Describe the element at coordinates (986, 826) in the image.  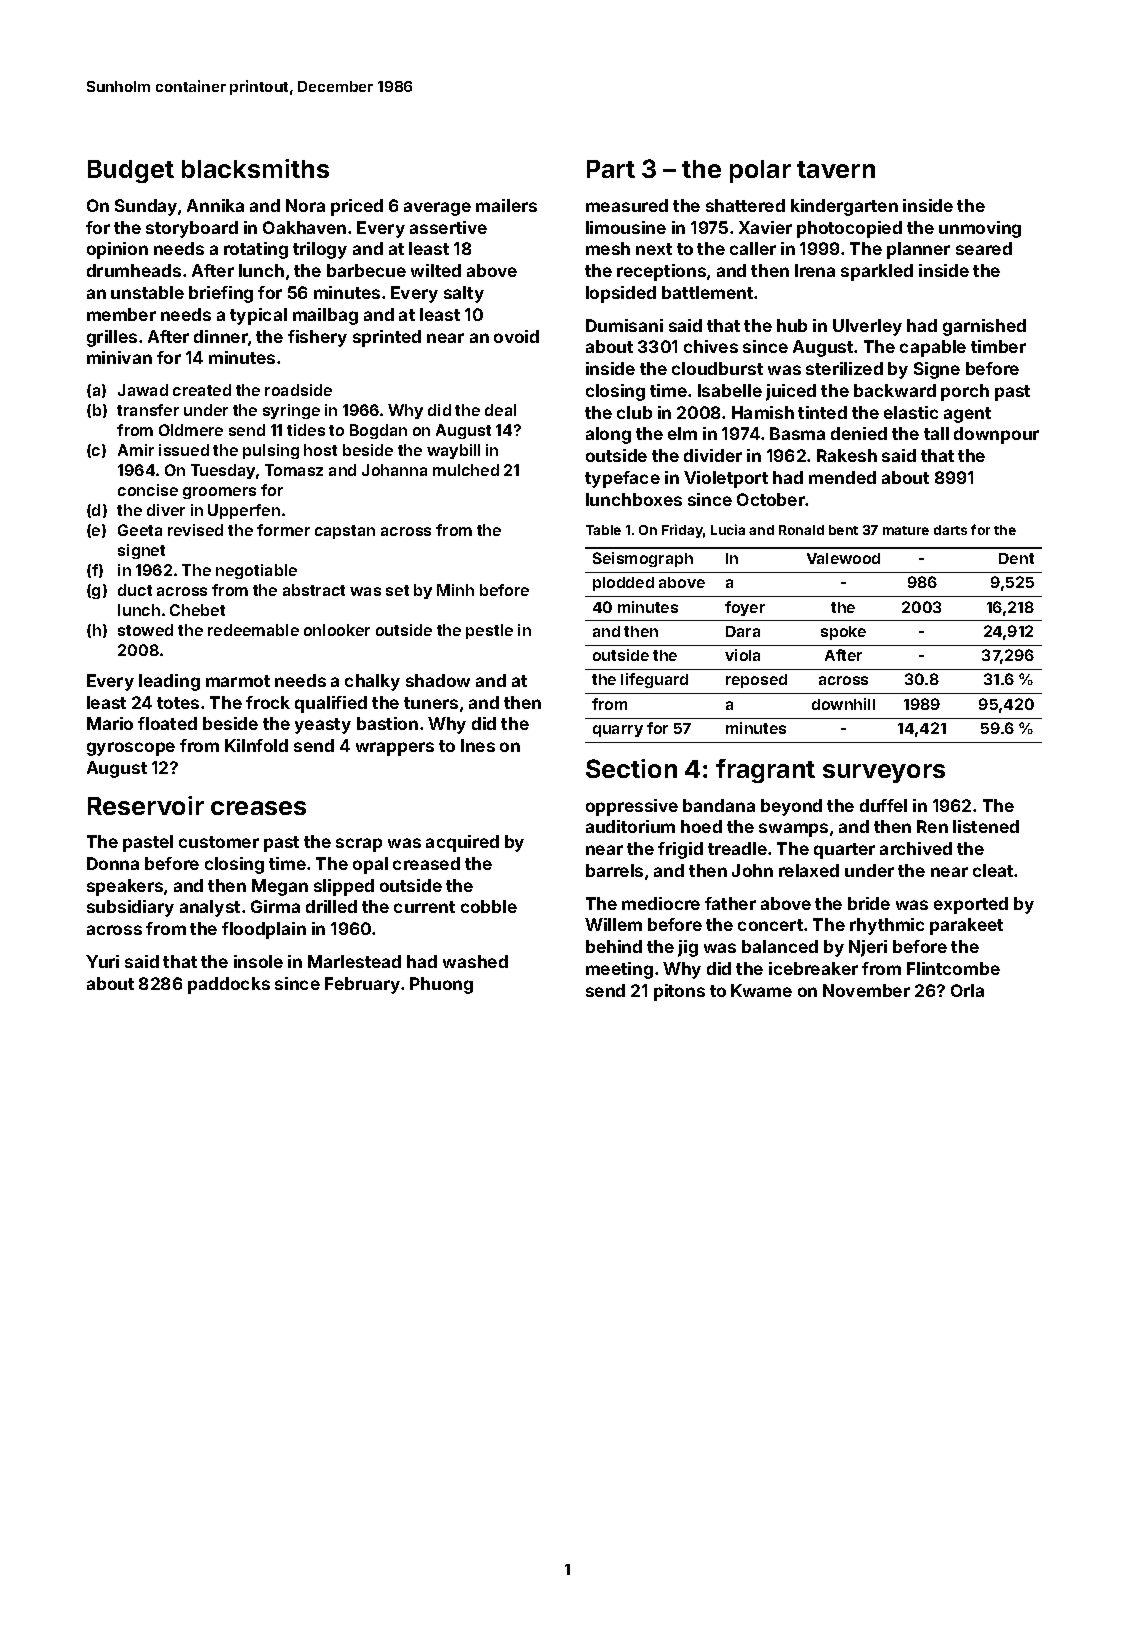
I see `listened` at that location.
